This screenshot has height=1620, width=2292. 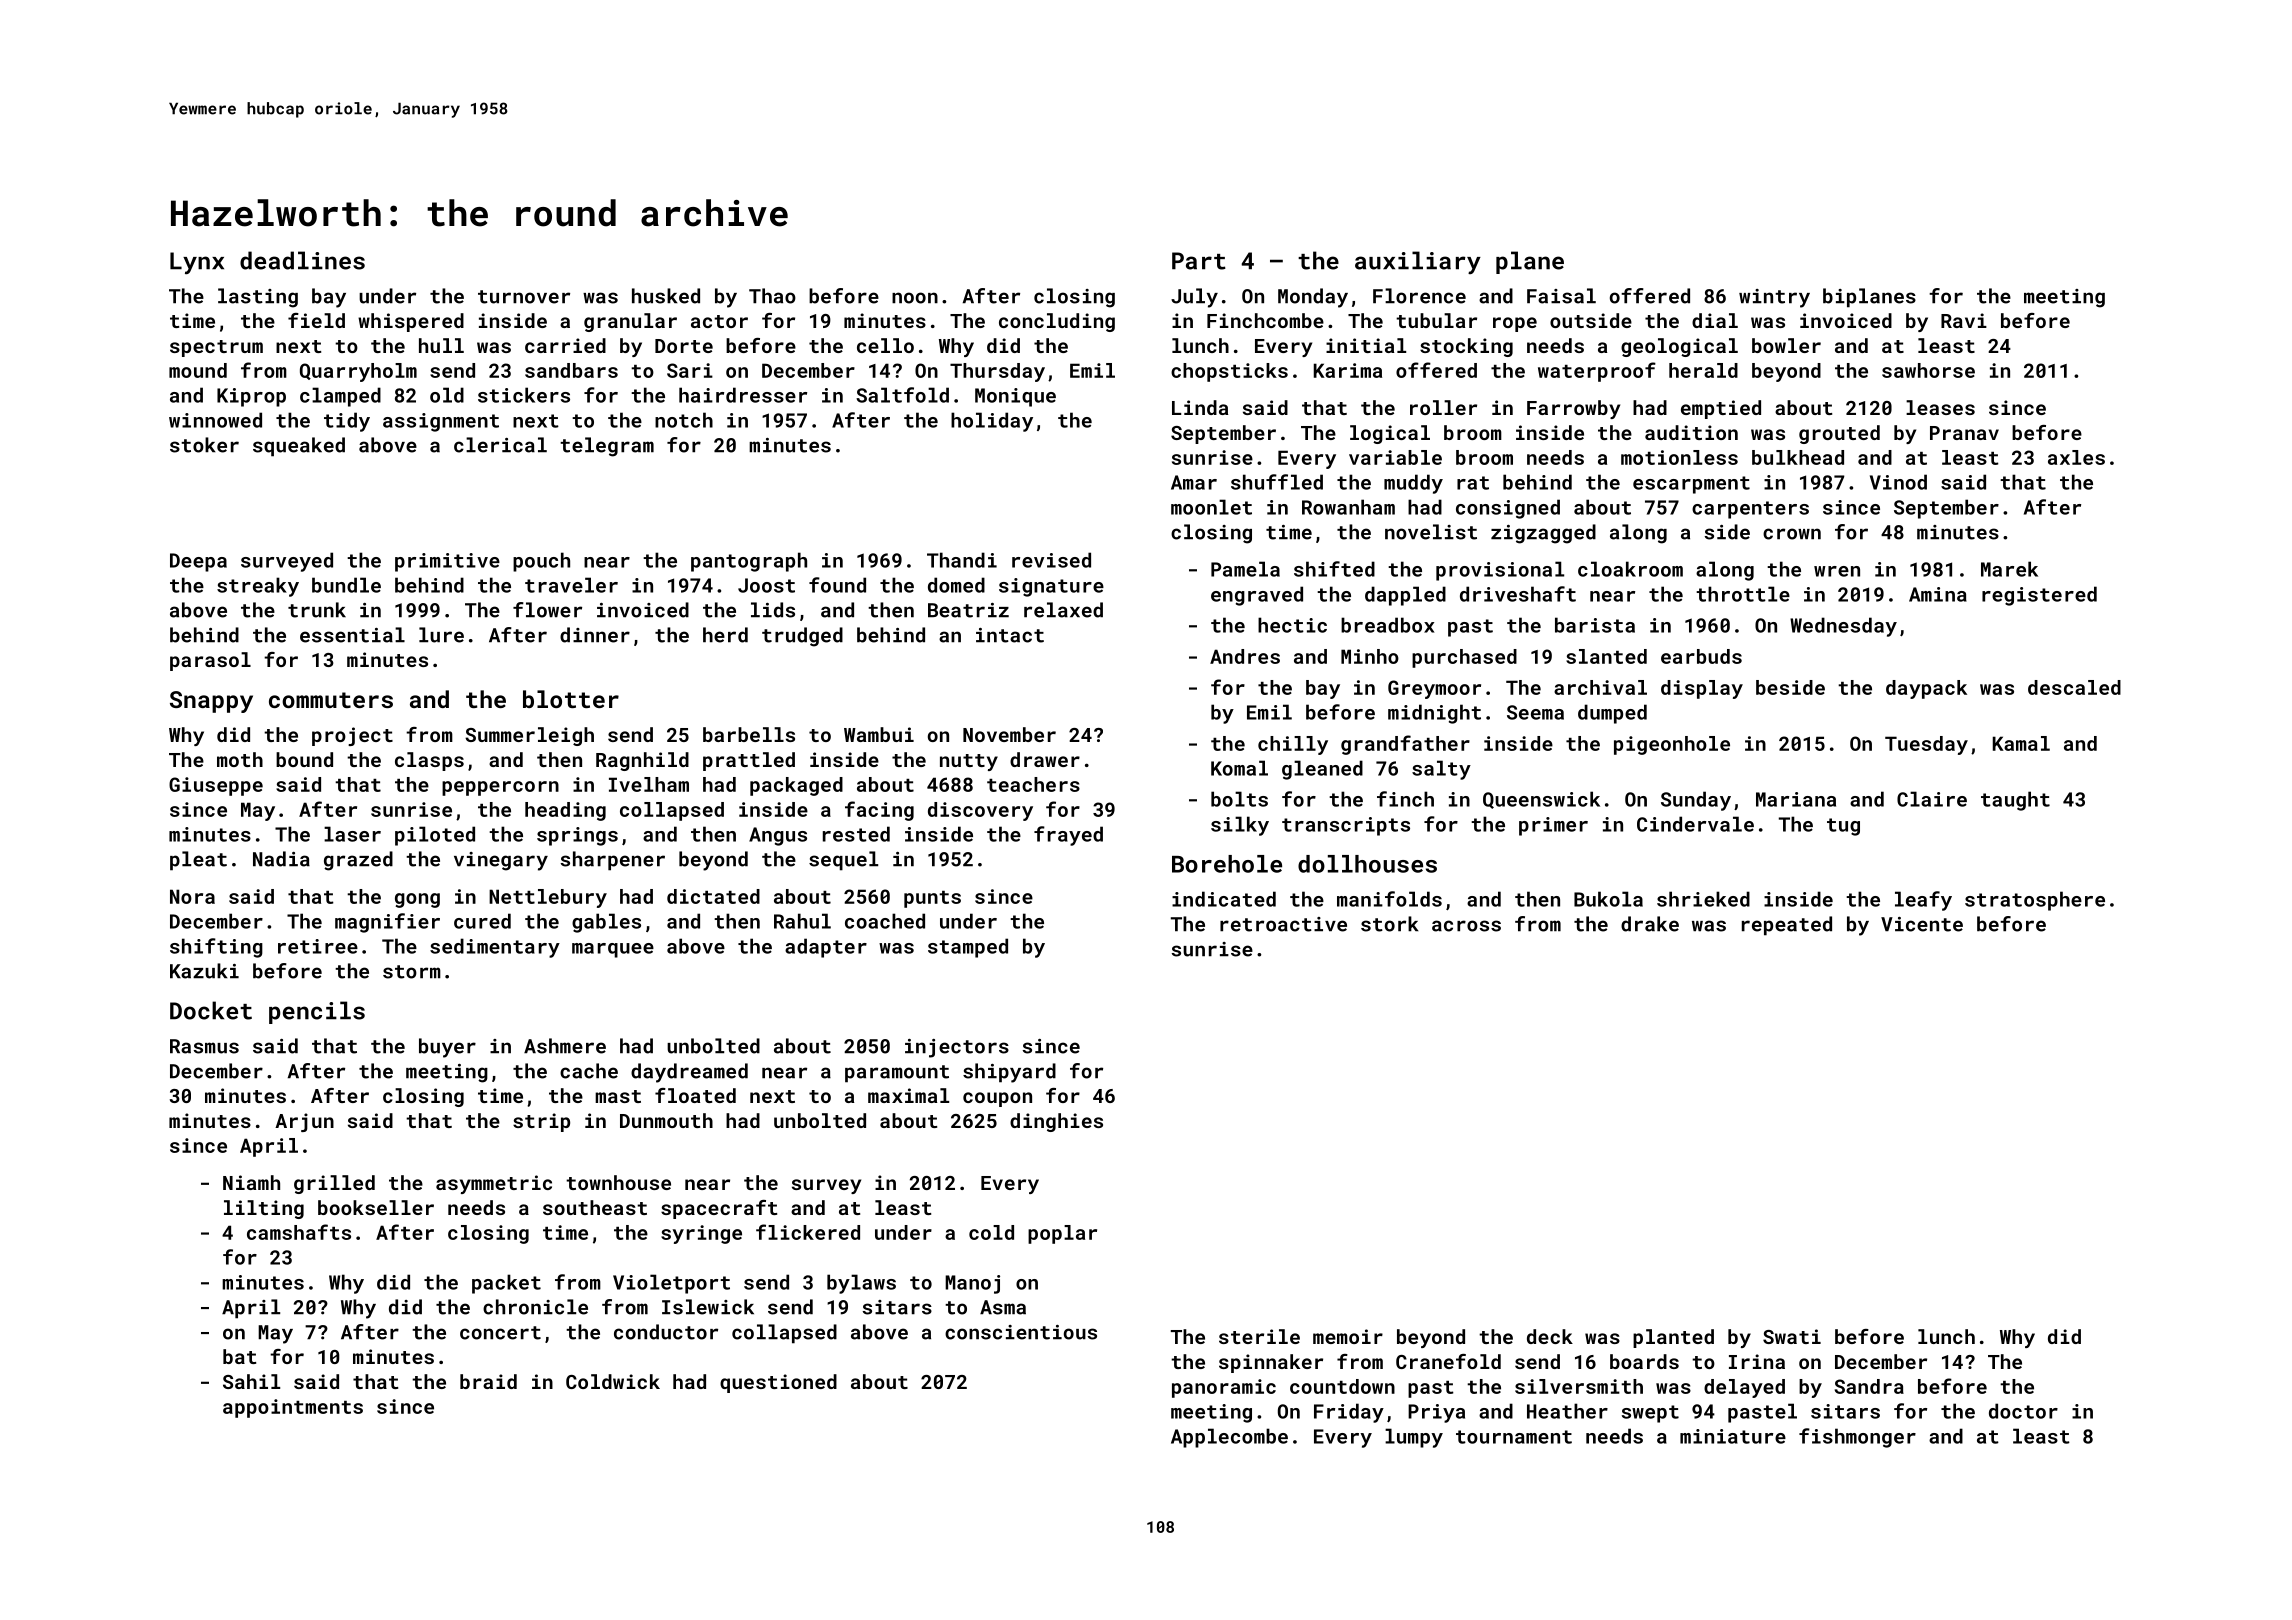 I want to click on tug, so click(x=1843, y=827).
